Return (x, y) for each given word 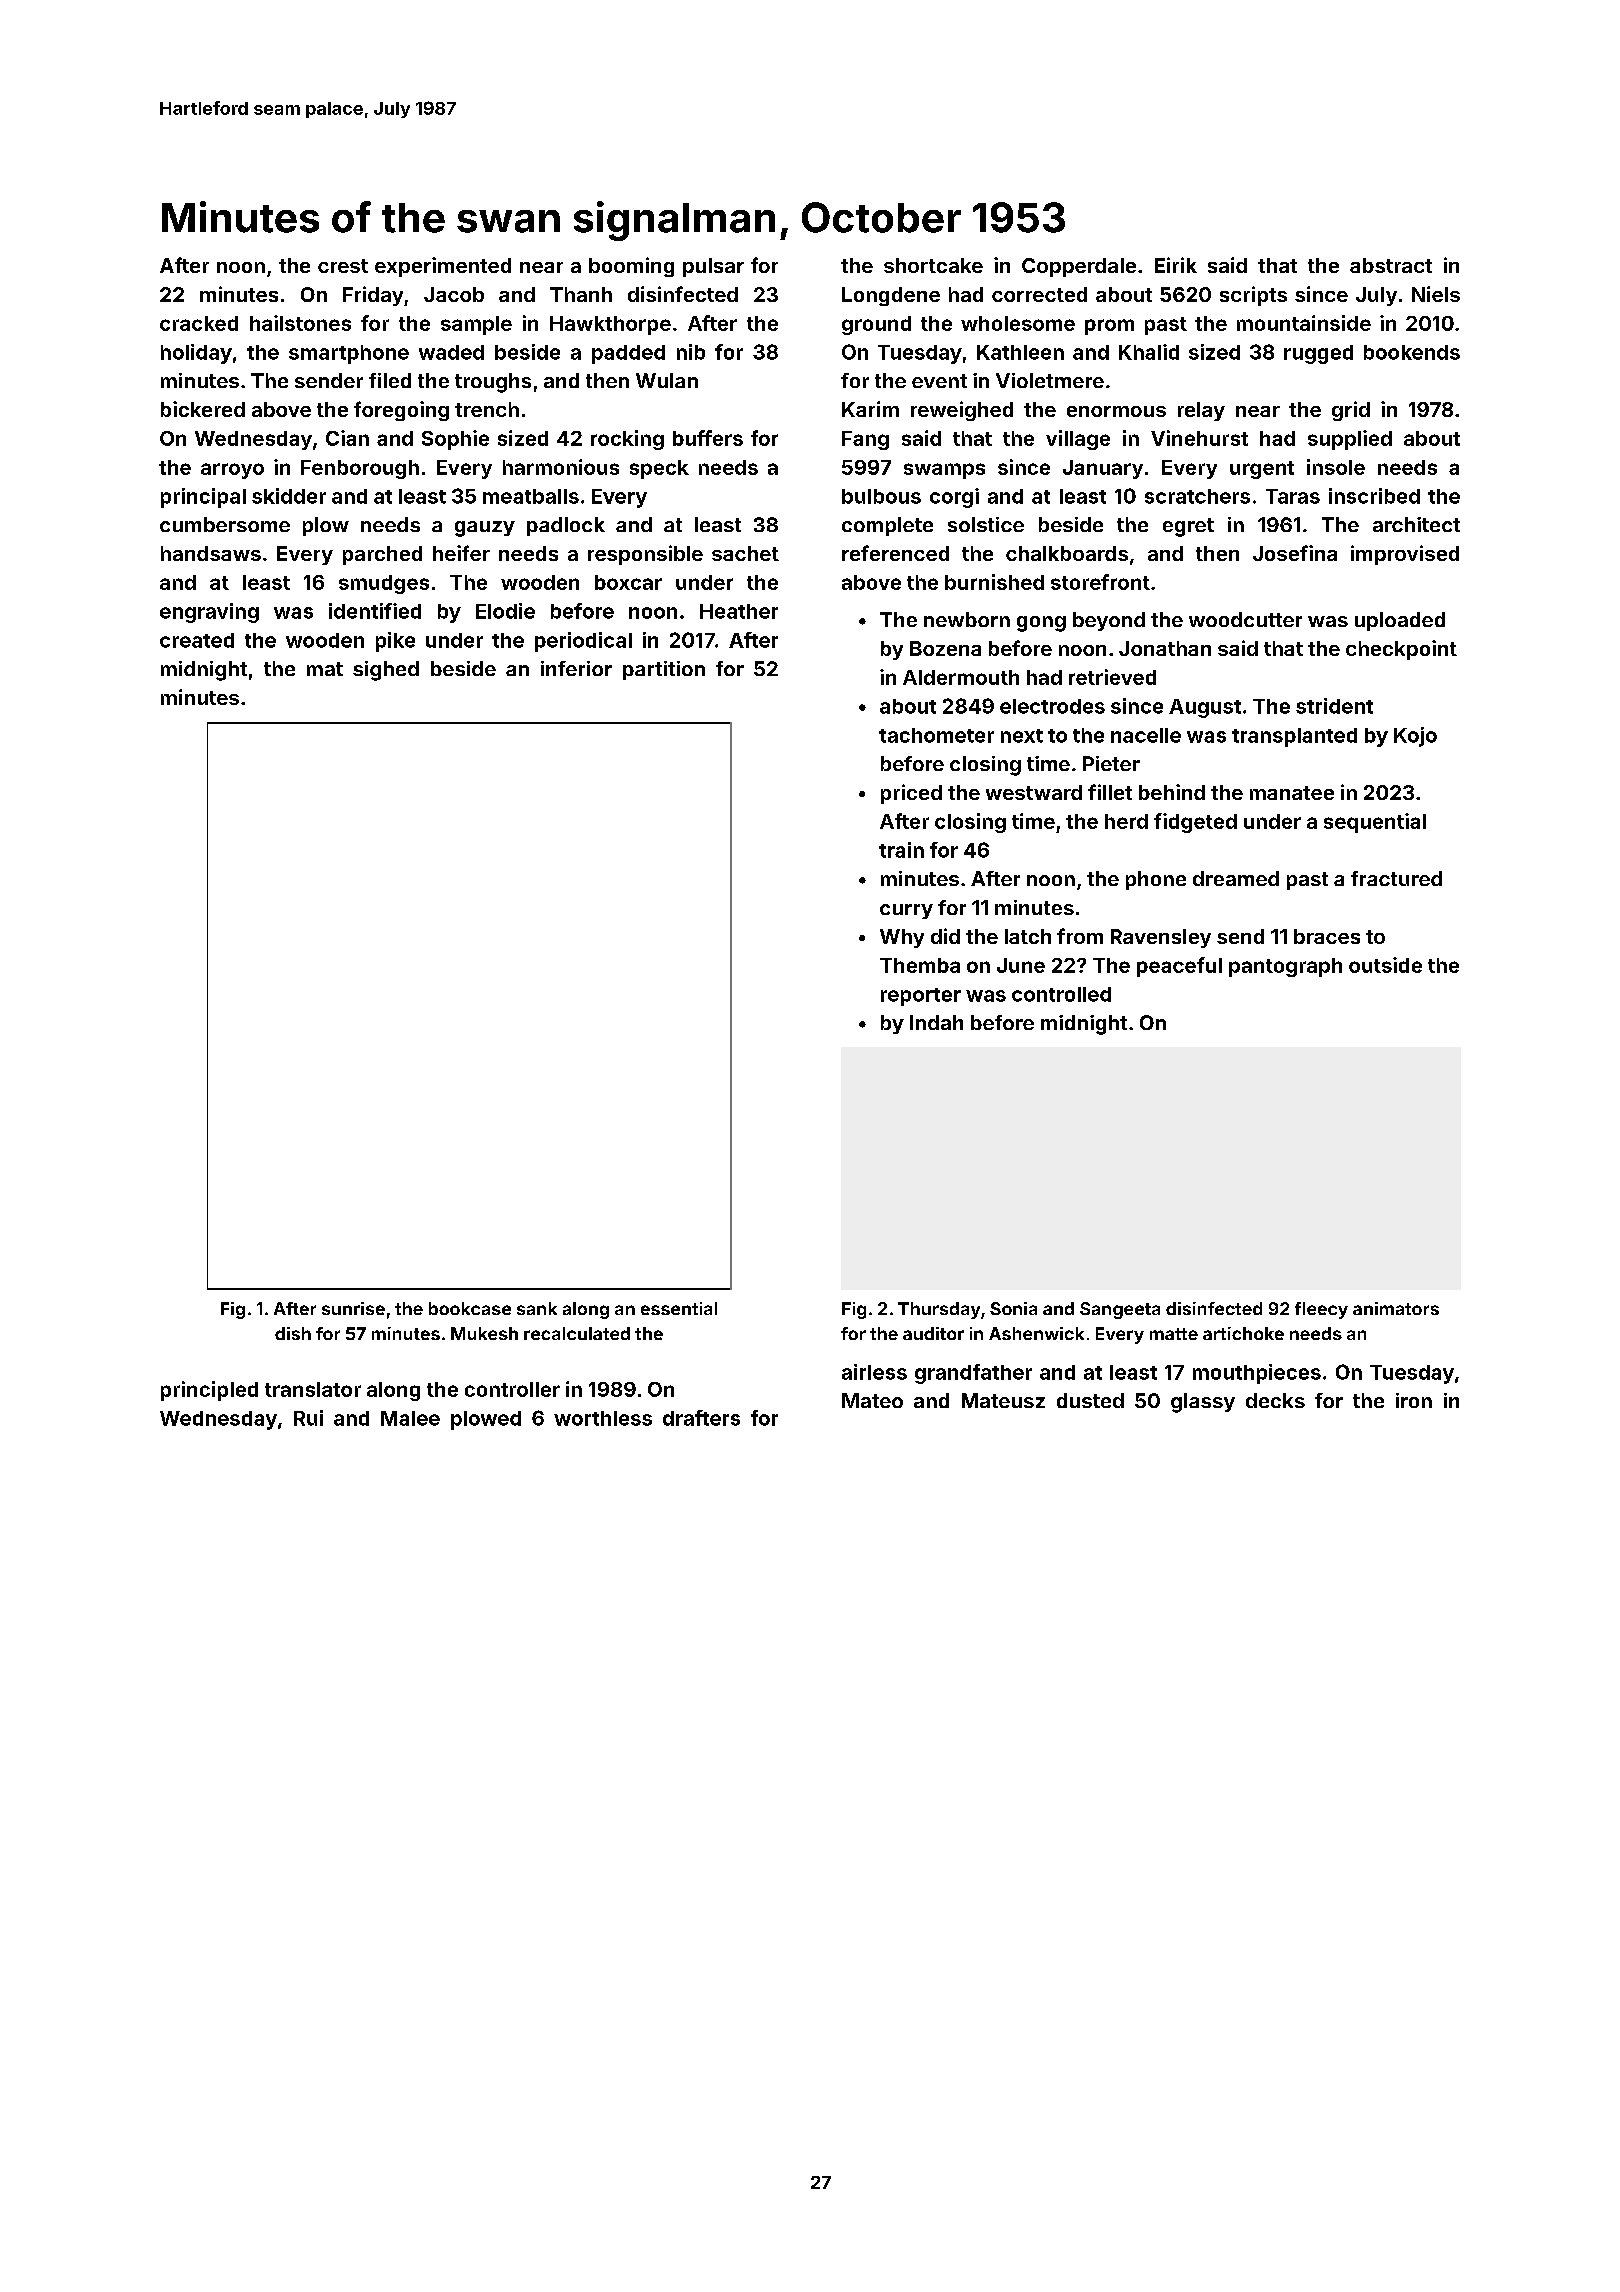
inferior (576, 668)
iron (1414, 1400)
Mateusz (1003, 1400)
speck (659, 469)
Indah (936, 1022)
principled (209, 1391)
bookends (1412, 352)
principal (203, 498)
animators (1396, 1308)
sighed (386, 671)
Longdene (891, 296)
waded (451, 352)
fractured (1396, 878)
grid (1351, 411)
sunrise (353, 1308)
